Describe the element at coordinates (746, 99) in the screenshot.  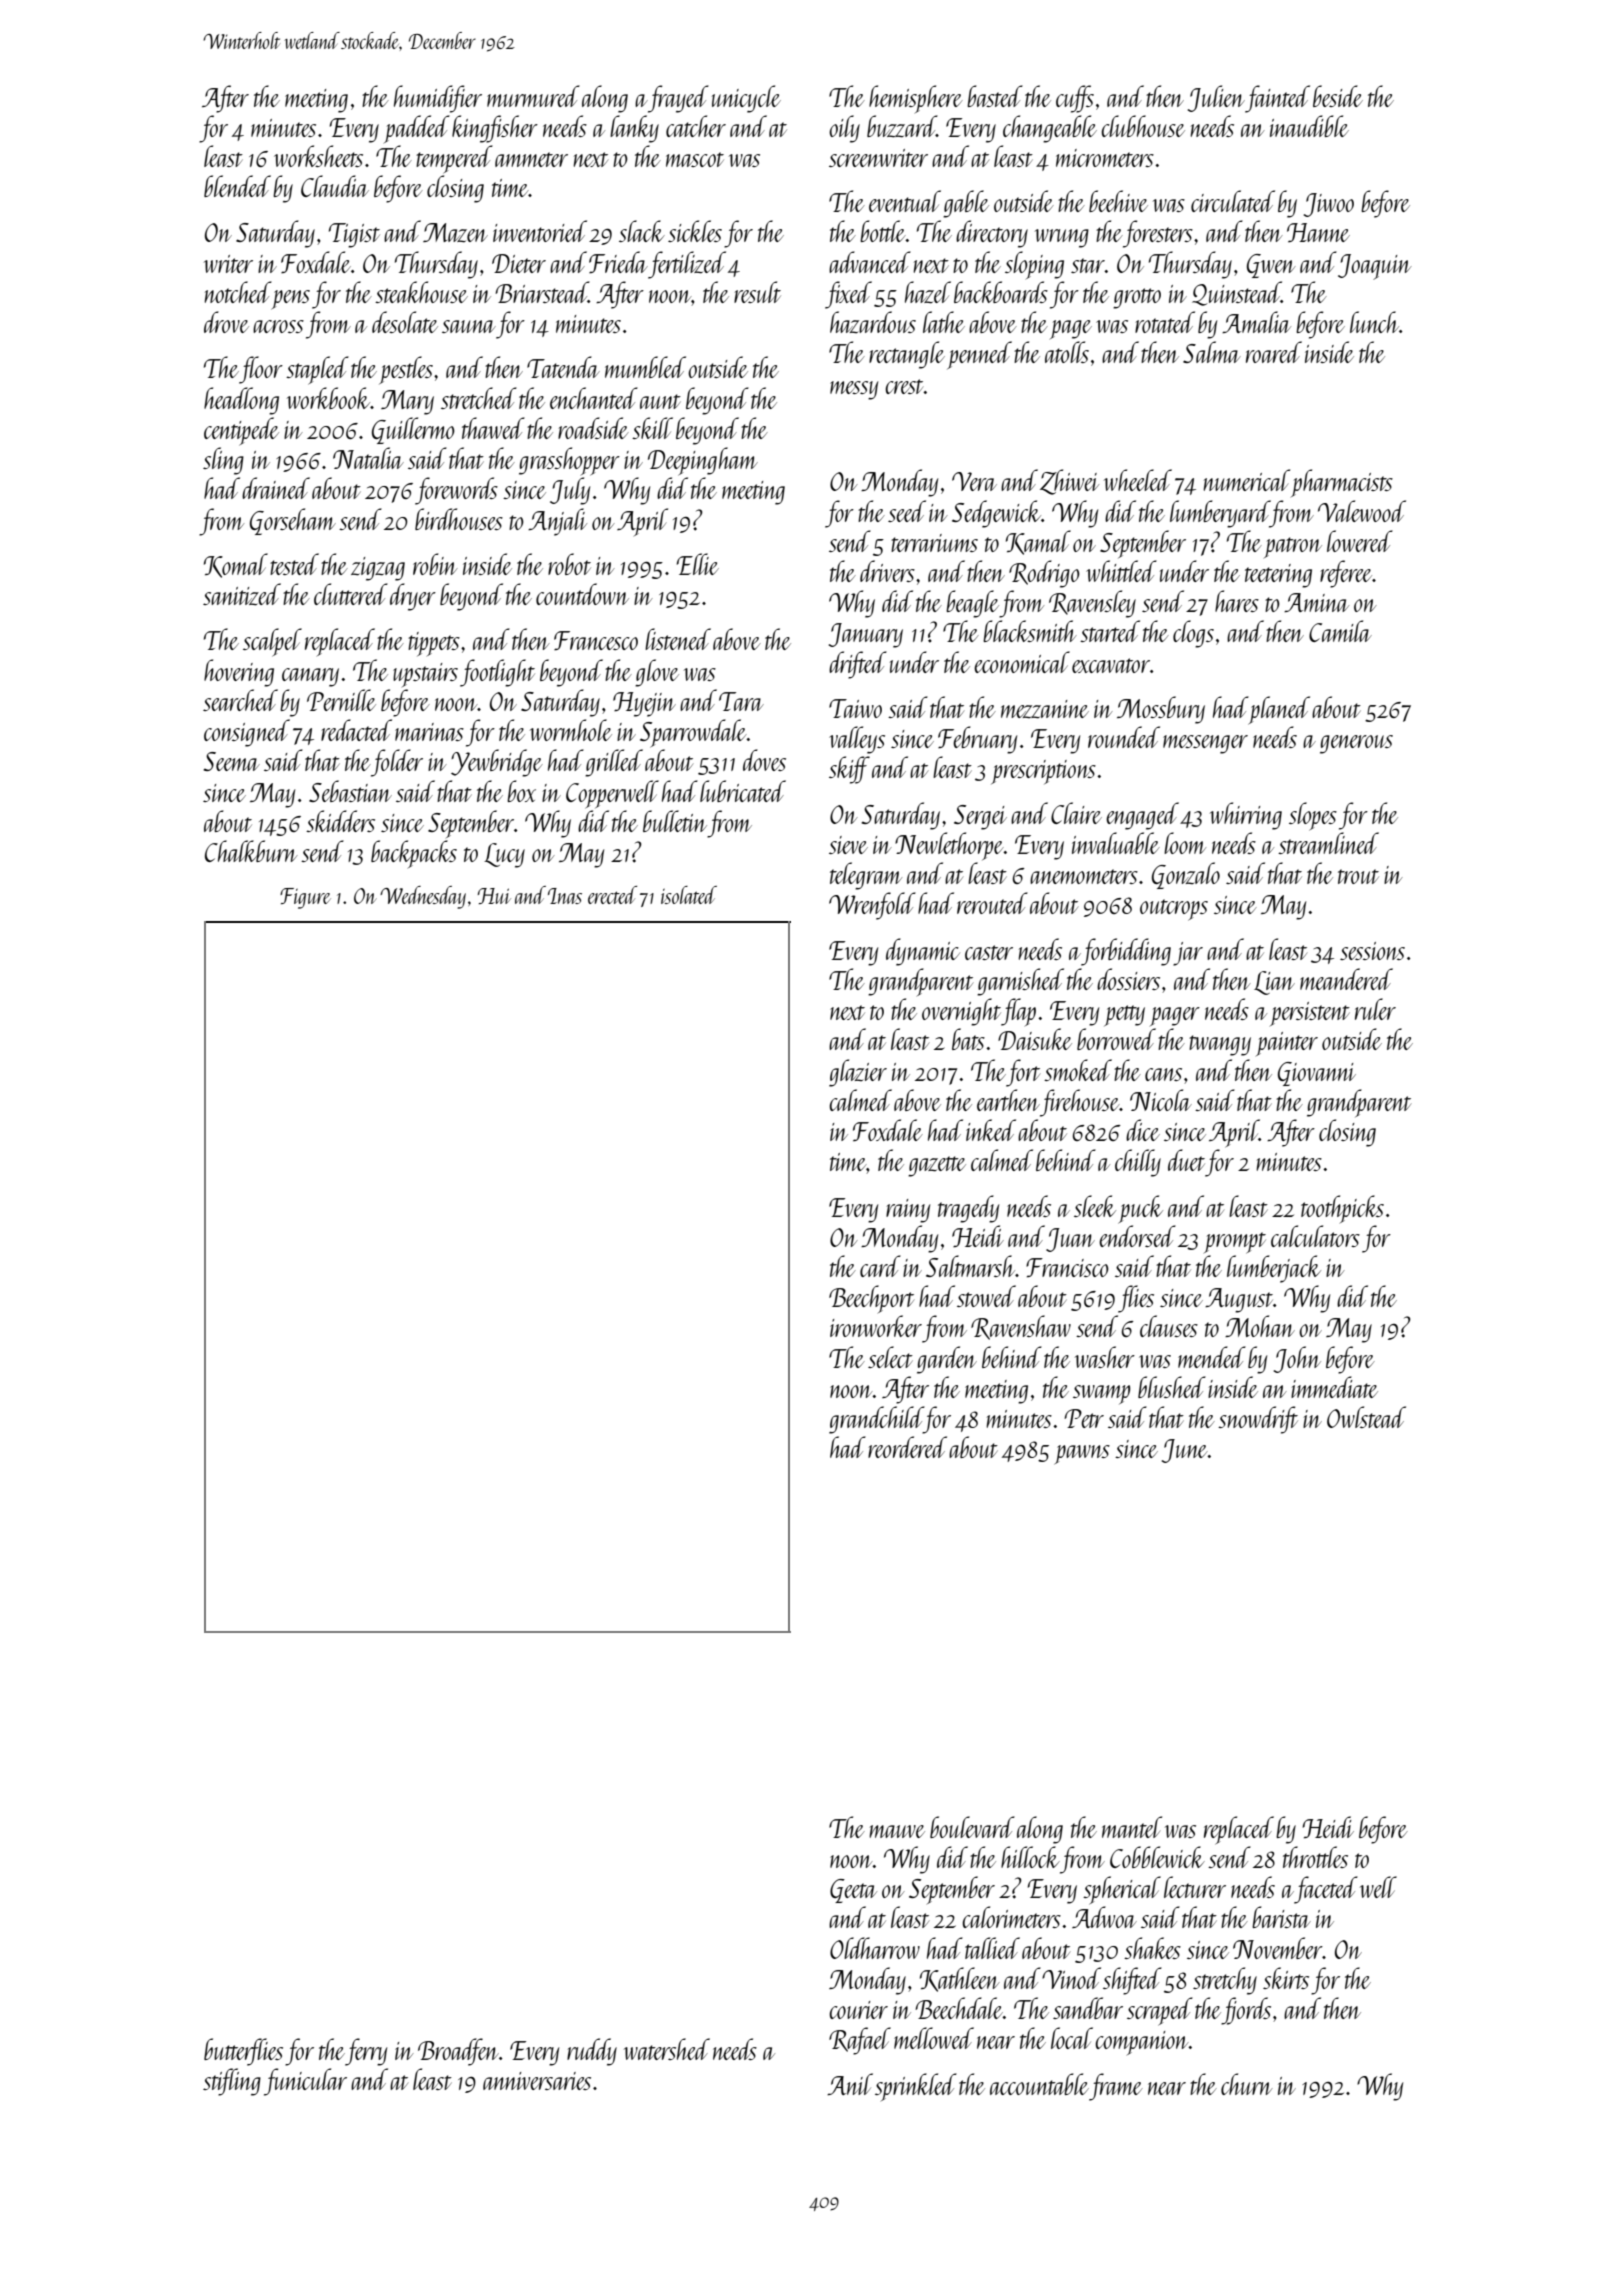
I see `unicycle` at that location.
